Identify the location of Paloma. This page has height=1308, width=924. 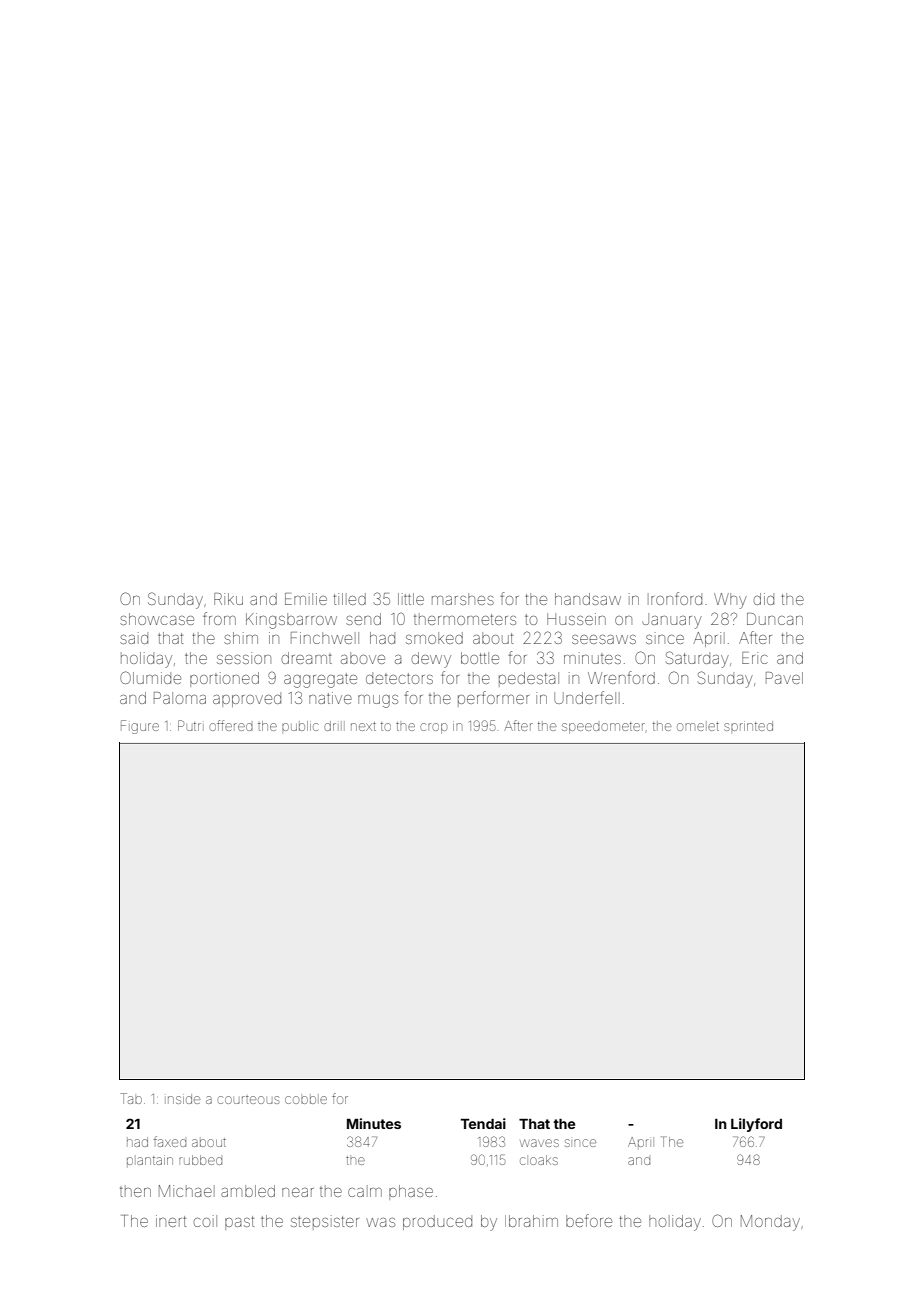
(180, 698).
